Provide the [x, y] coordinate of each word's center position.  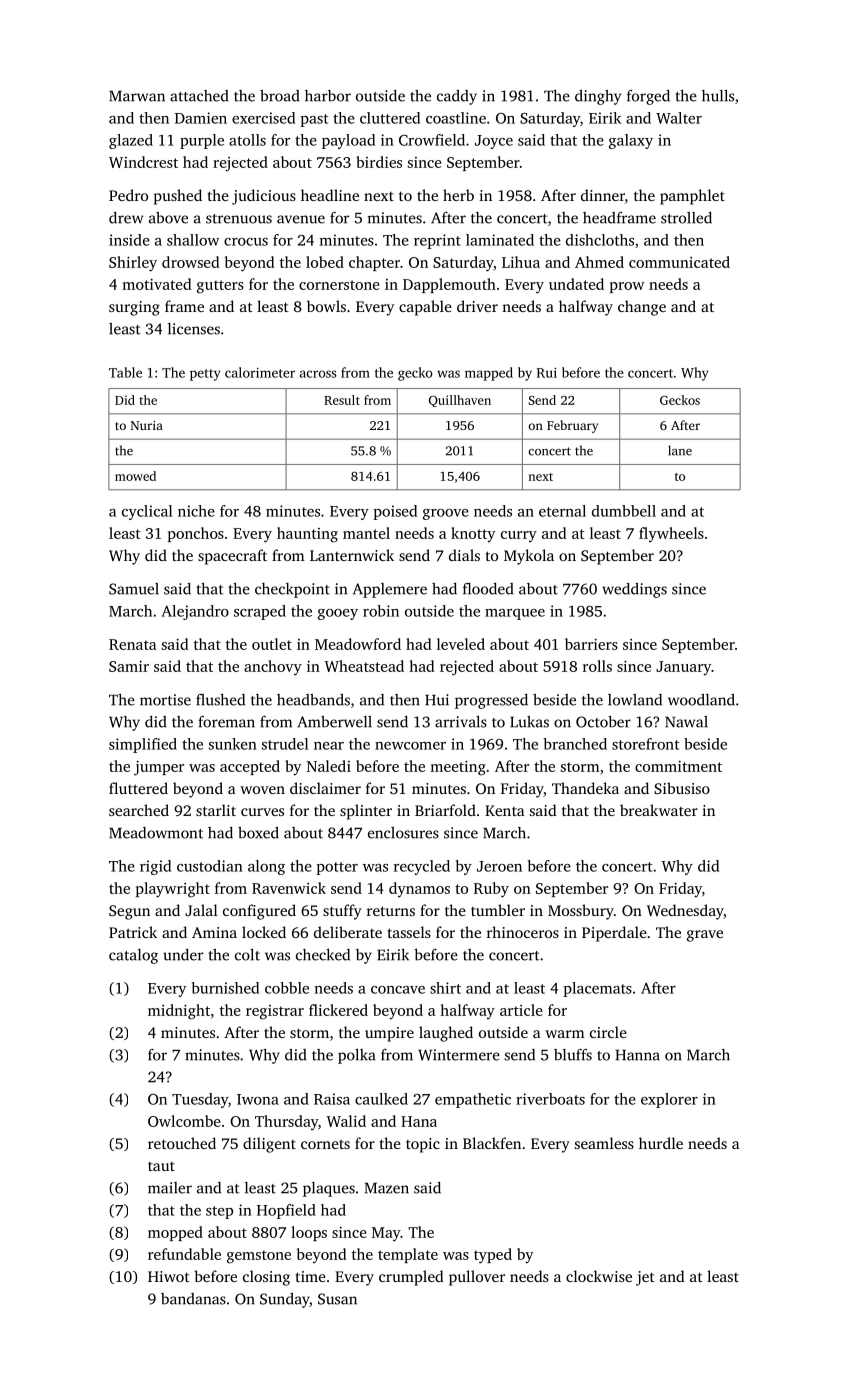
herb [458, 195]
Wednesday [685, 912]
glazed [131, 141]
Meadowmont [156, 833]
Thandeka [585, 788]
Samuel [134, 589]
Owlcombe [184, 1121]
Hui [437, 700]
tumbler [498, 910]
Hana [419, 1121]
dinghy [598, 97]
